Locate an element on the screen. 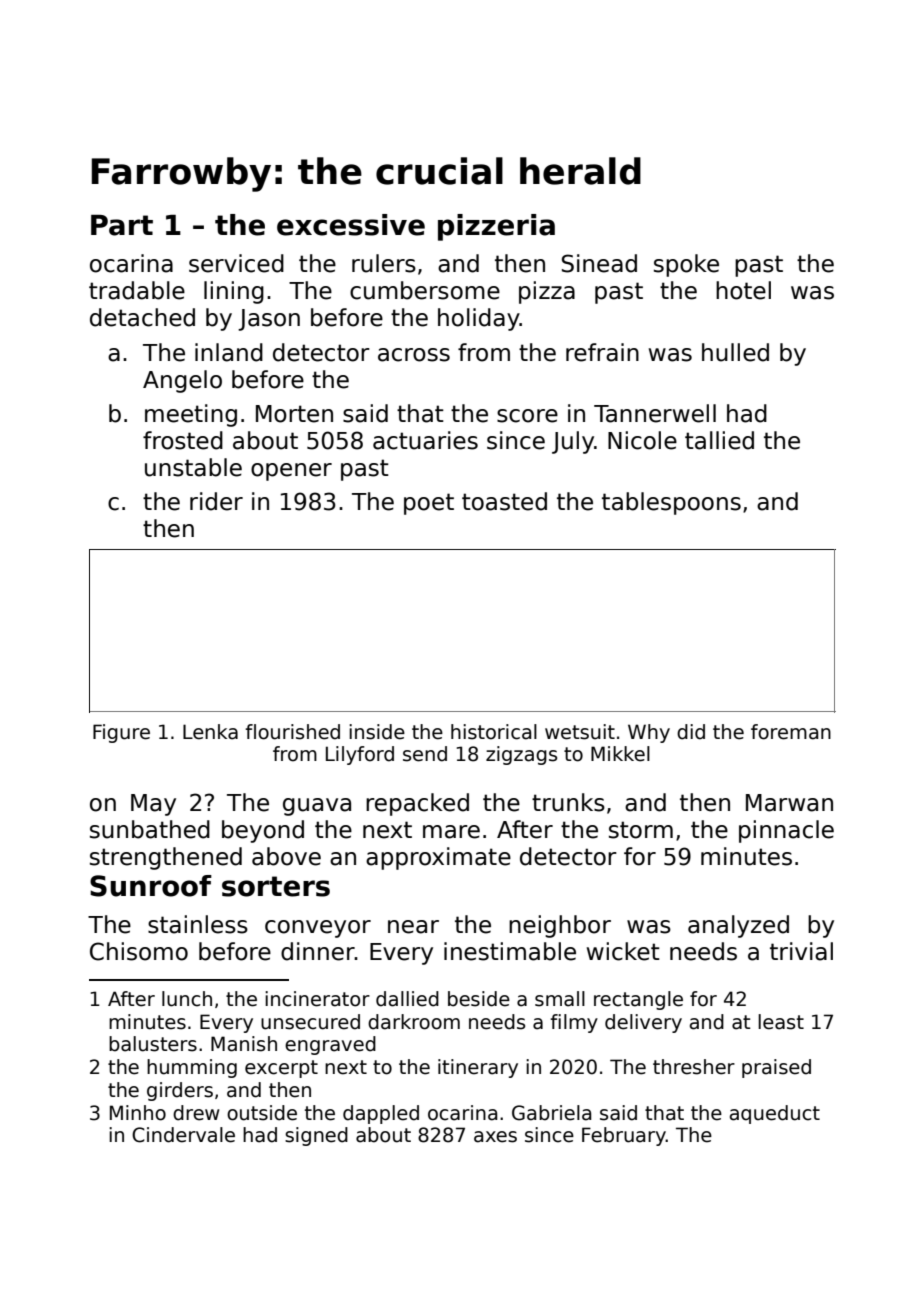 This screenshot has width=924, height=1311. score is located at coordinates (527, 416).
